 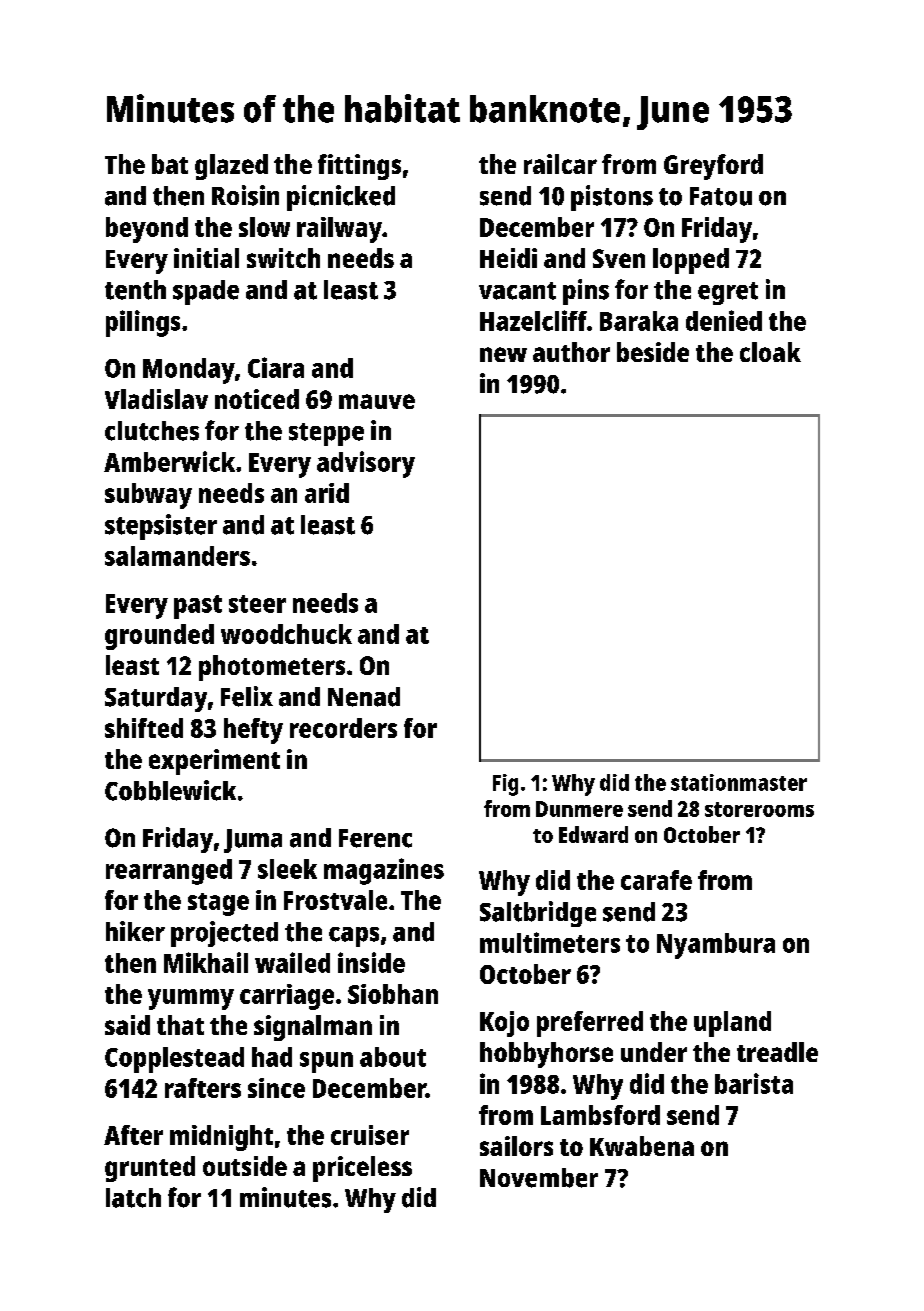 What do you see at coordinates (716, 946) in the image?
I see `Nyambura` at bounding box center [716, 946].
